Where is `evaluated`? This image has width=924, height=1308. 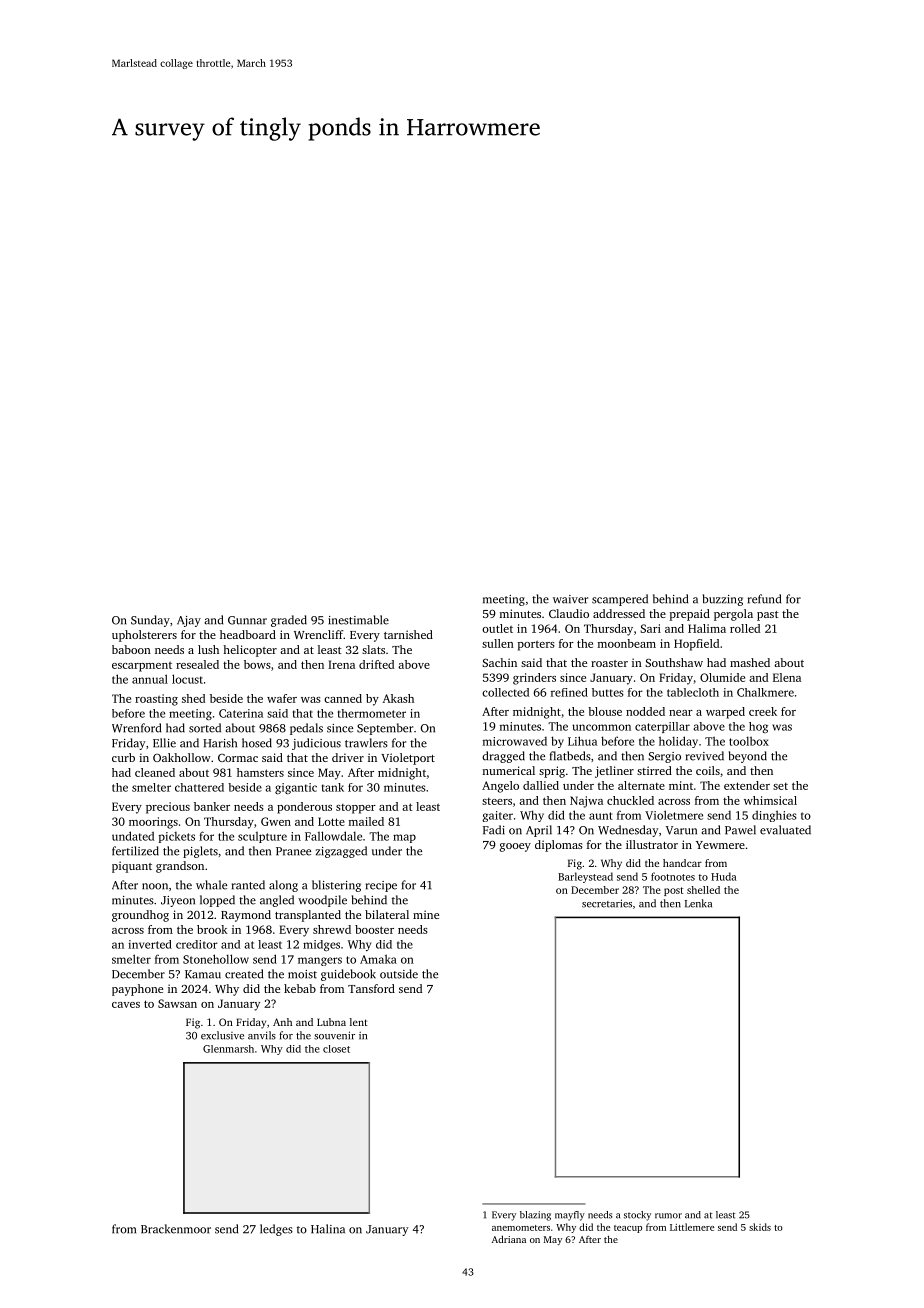 evaluated is located at coordinates (785, 830).
